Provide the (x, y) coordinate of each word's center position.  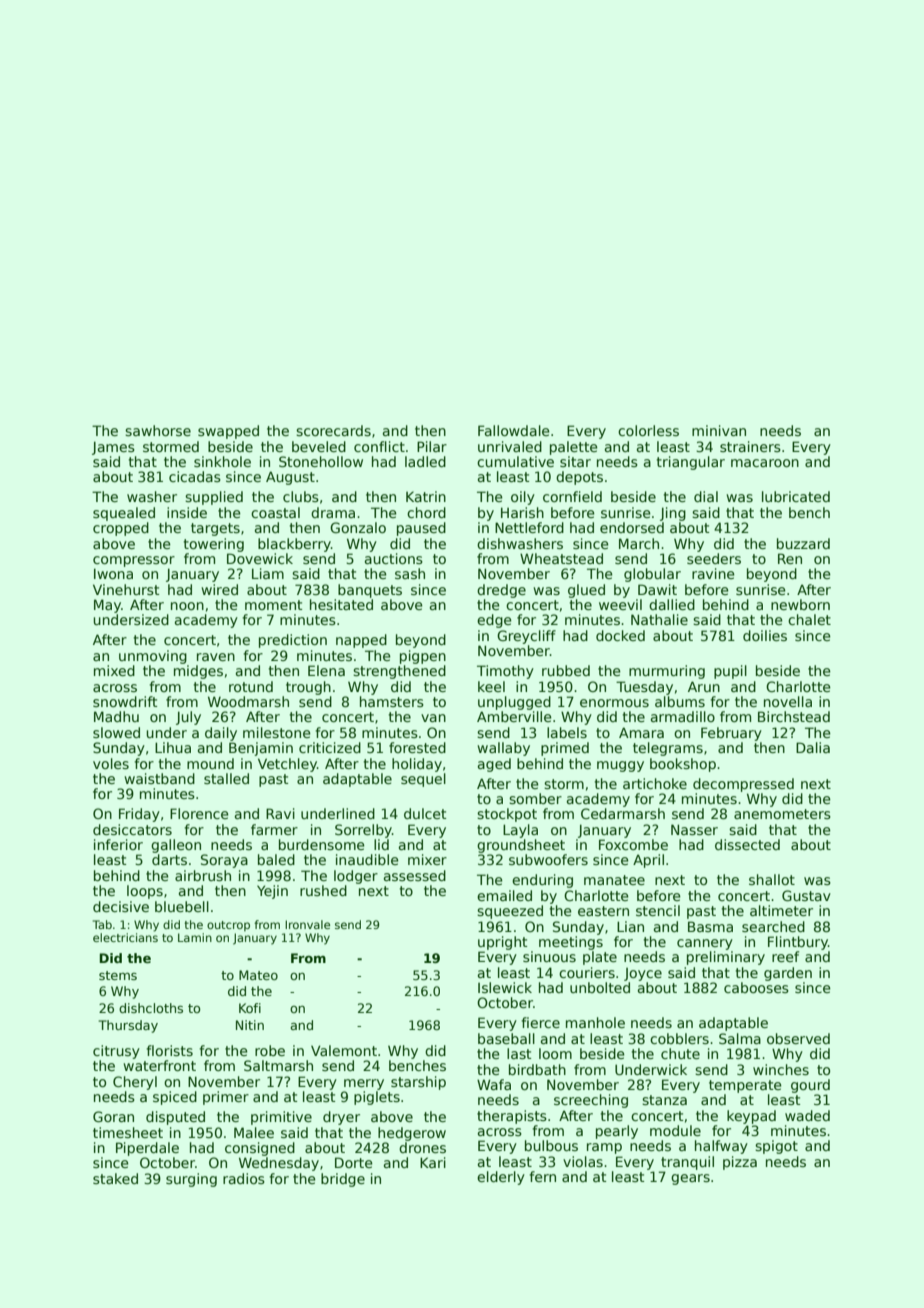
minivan (719, 430)
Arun (704, 686)
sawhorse (158, 430)
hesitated (341, 604)
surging (191, 1180)
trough (308, 688)
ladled (425, 461)
